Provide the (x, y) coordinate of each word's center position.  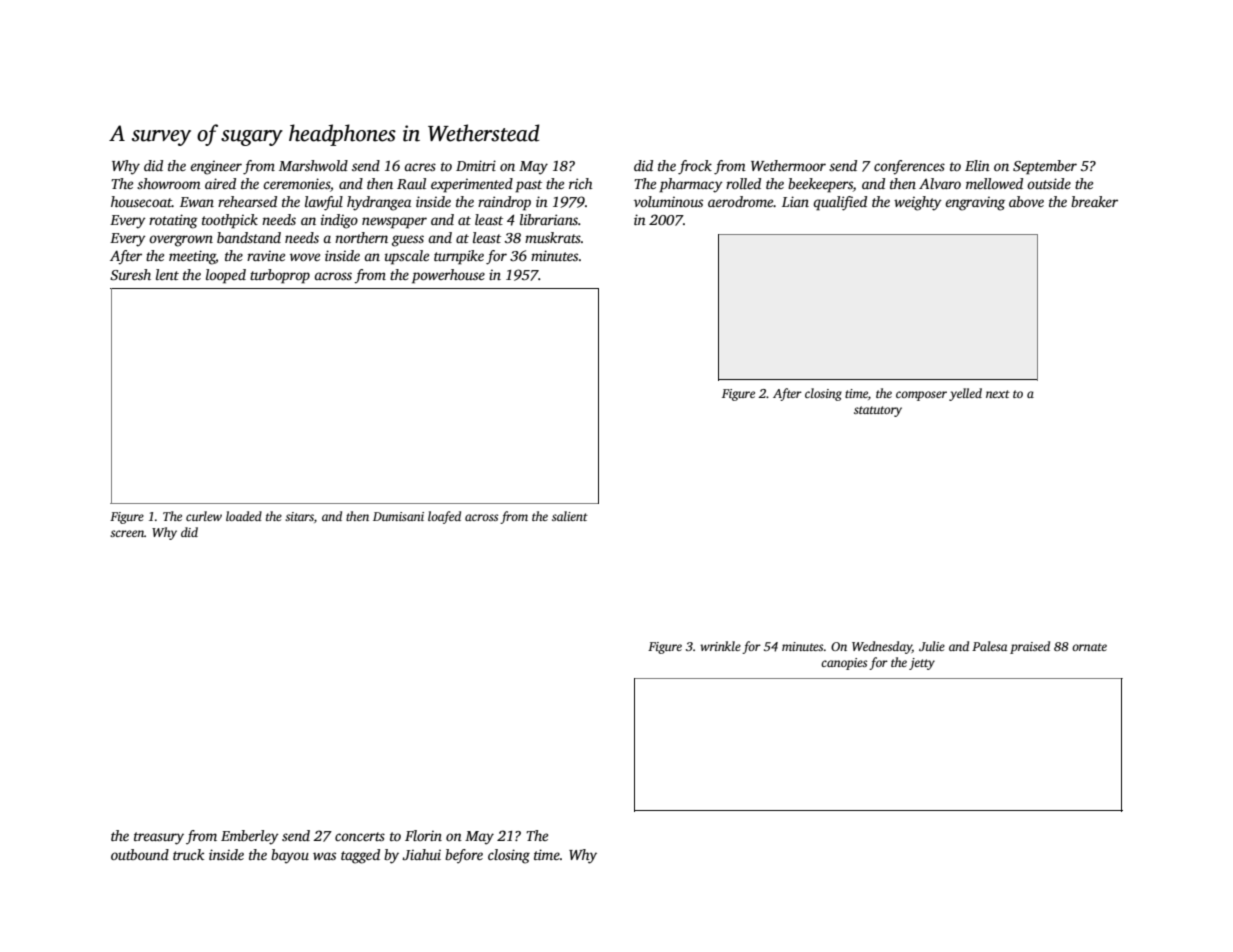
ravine (266, 256)
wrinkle (720, 646)
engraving (975, 204)
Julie (932, 646)
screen (127, 533)
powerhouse (448, 276)
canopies (844, 664)
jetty (922, 664)
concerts (360, 836)
